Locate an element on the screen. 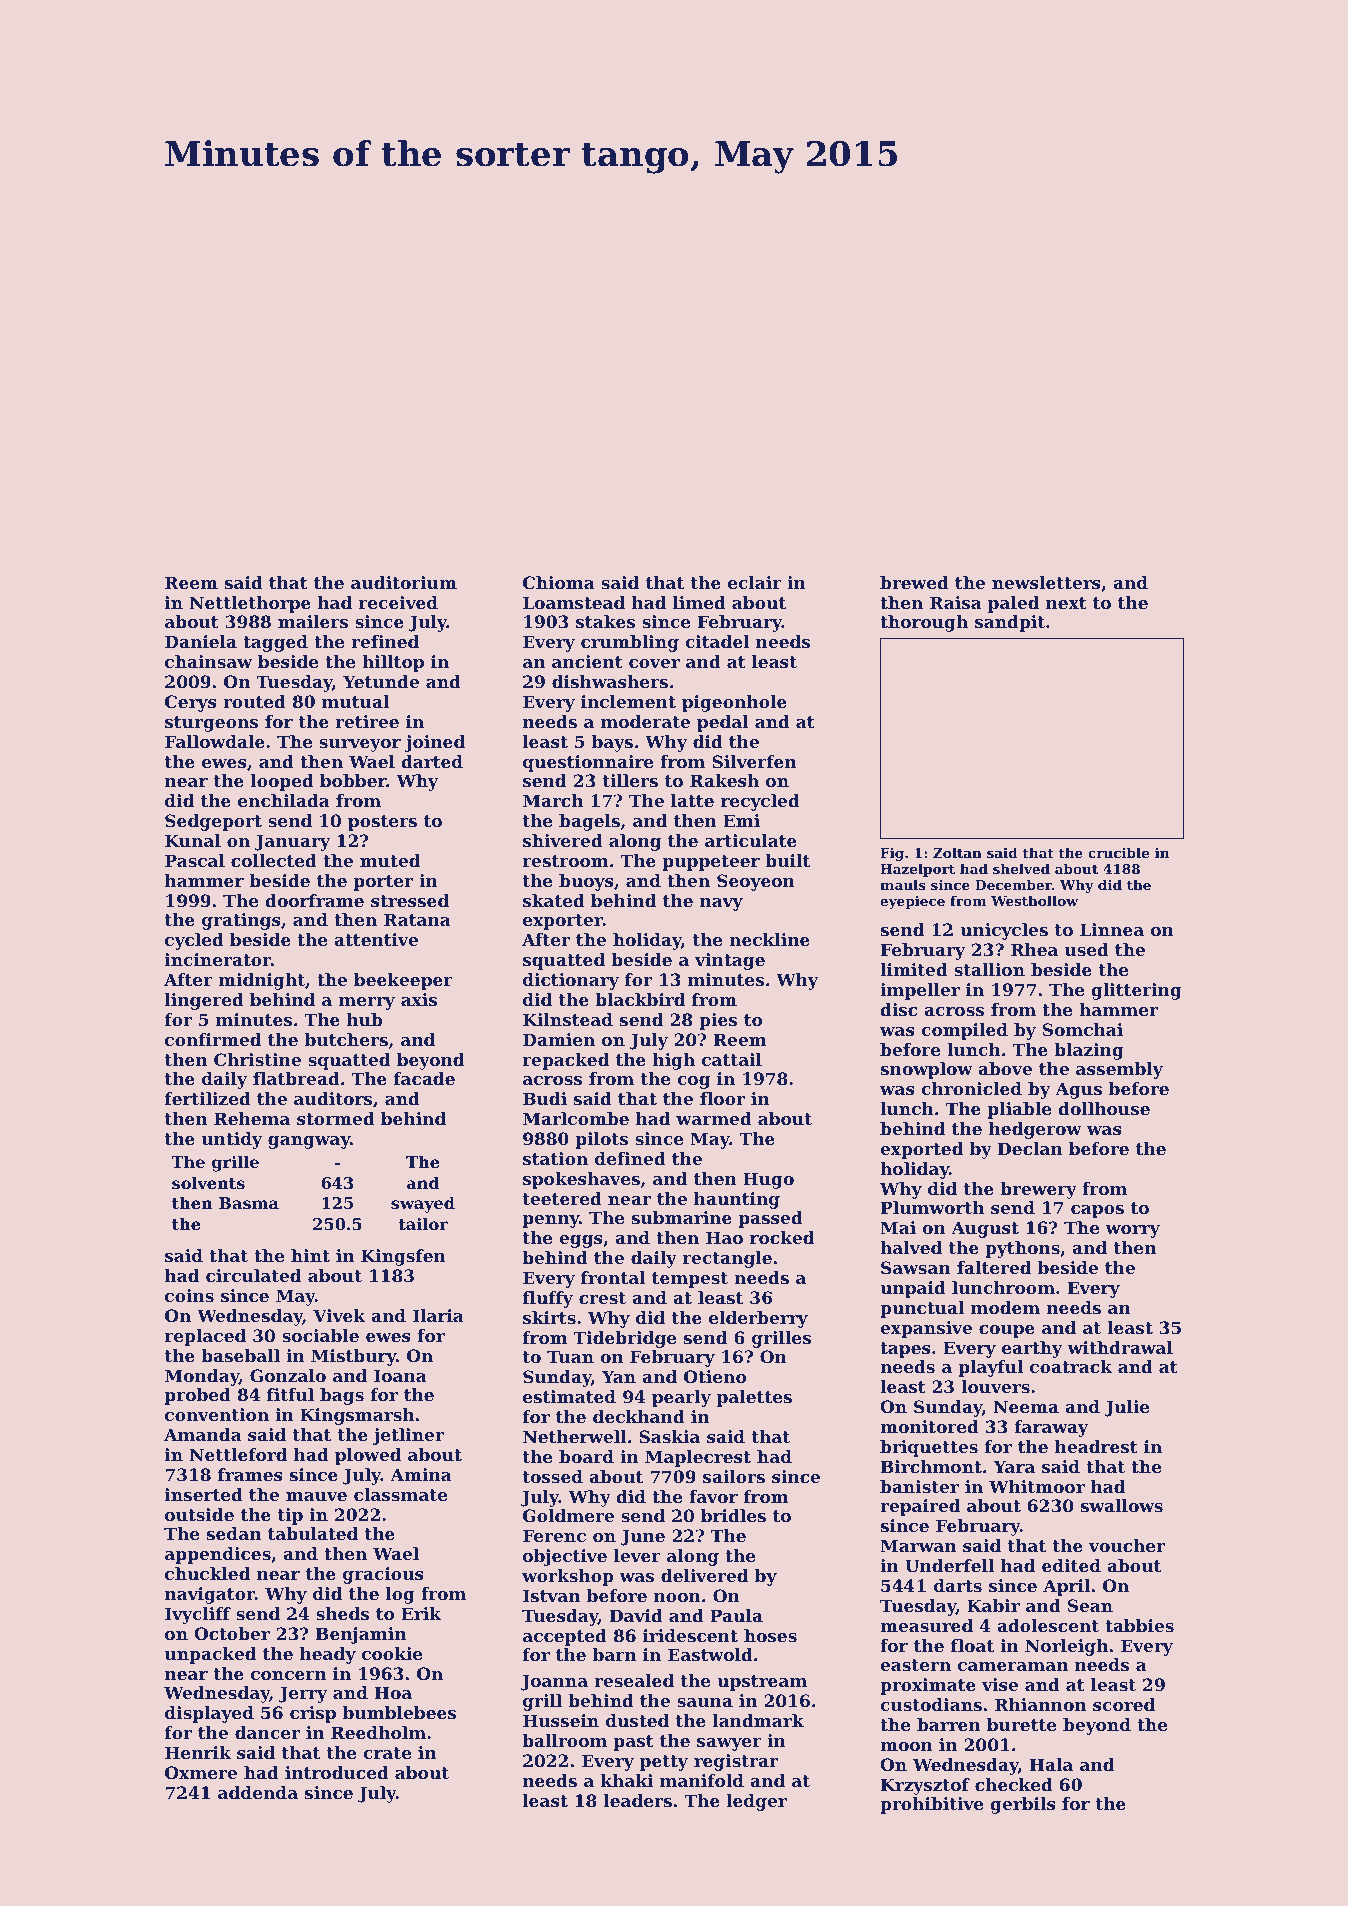 The height and width of the screenshot is (1906, 1348). Ferenc is located at coordinates (554, 1535).
